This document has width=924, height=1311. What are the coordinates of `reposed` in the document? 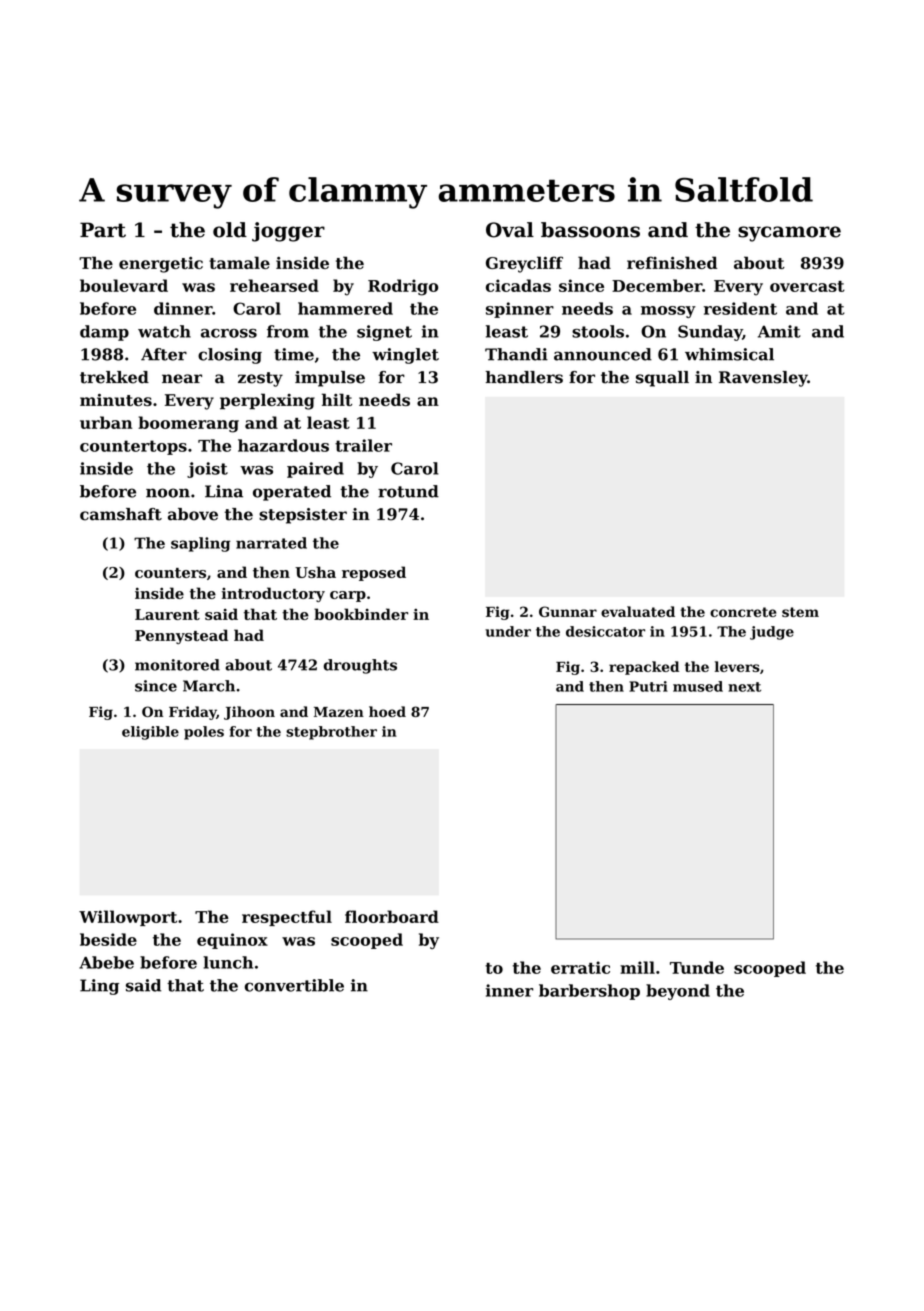 It's located at (374, 573).
